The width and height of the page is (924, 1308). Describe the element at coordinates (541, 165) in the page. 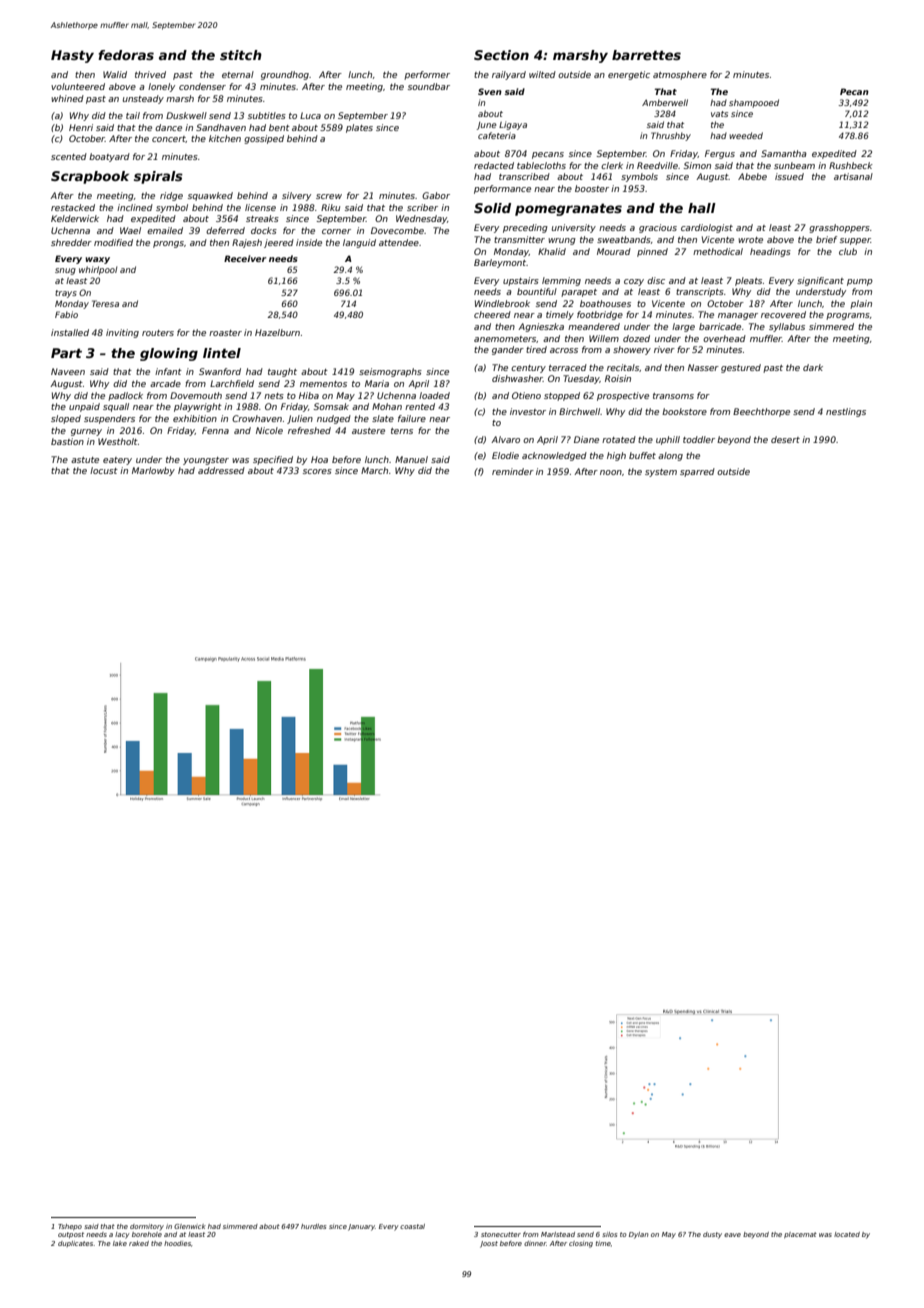

I see `tablecloths` at that location.
